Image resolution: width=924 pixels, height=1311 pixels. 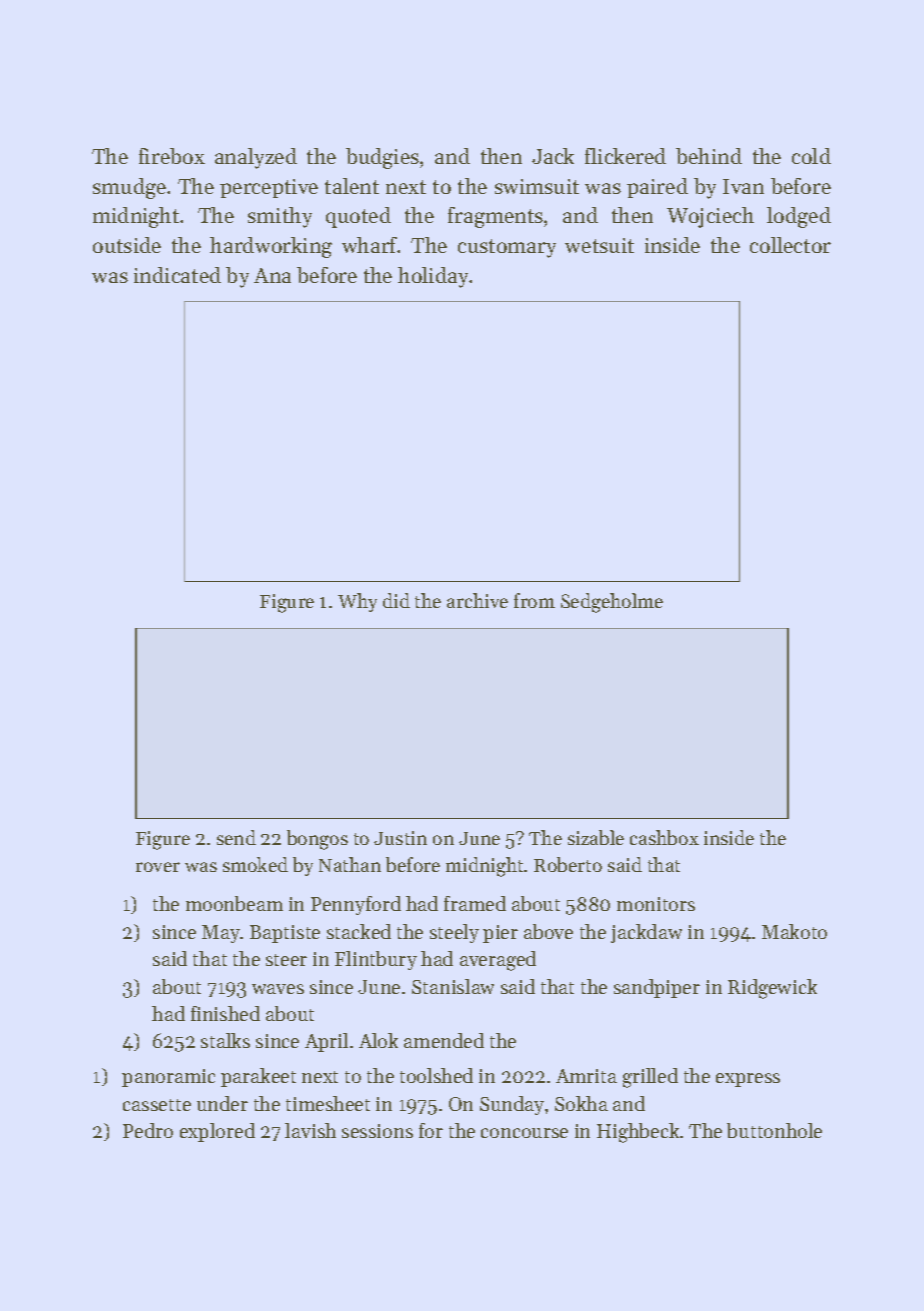 I want to click on Sedgeholme, so click(x=612, y=603).
